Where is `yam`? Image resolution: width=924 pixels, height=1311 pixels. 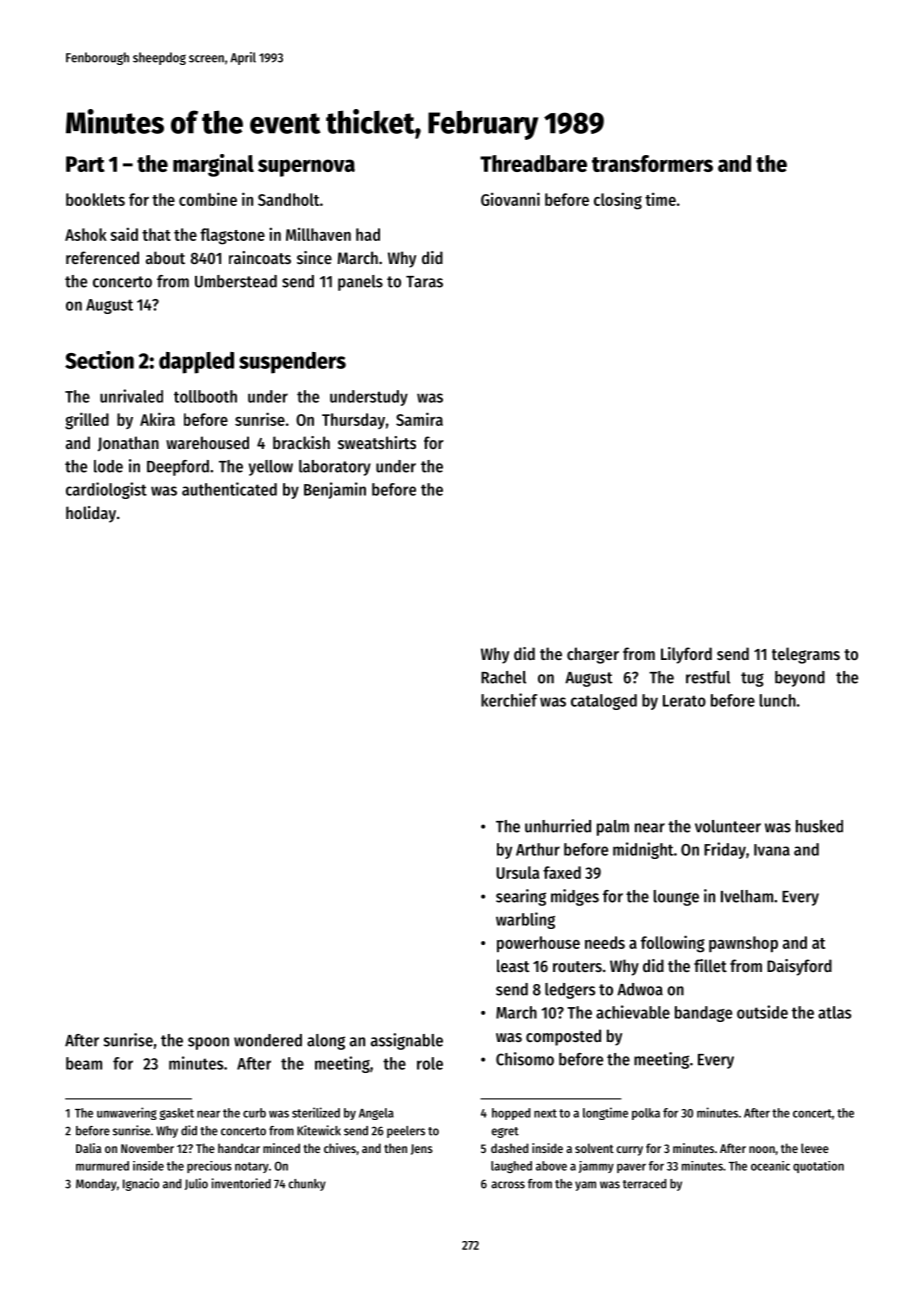
yam is located at coordinates (585, 1186).
